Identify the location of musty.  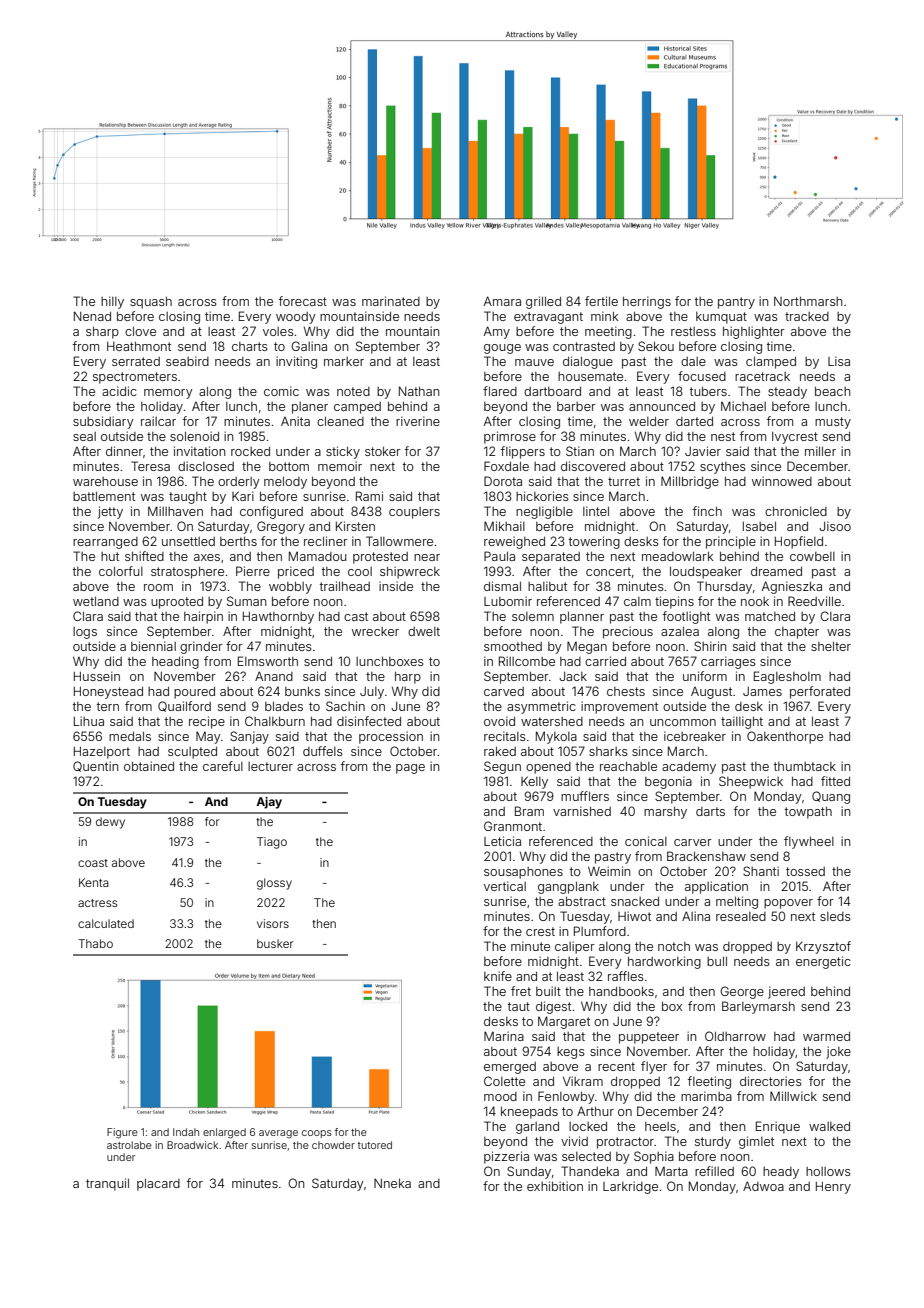
(833, 423).
